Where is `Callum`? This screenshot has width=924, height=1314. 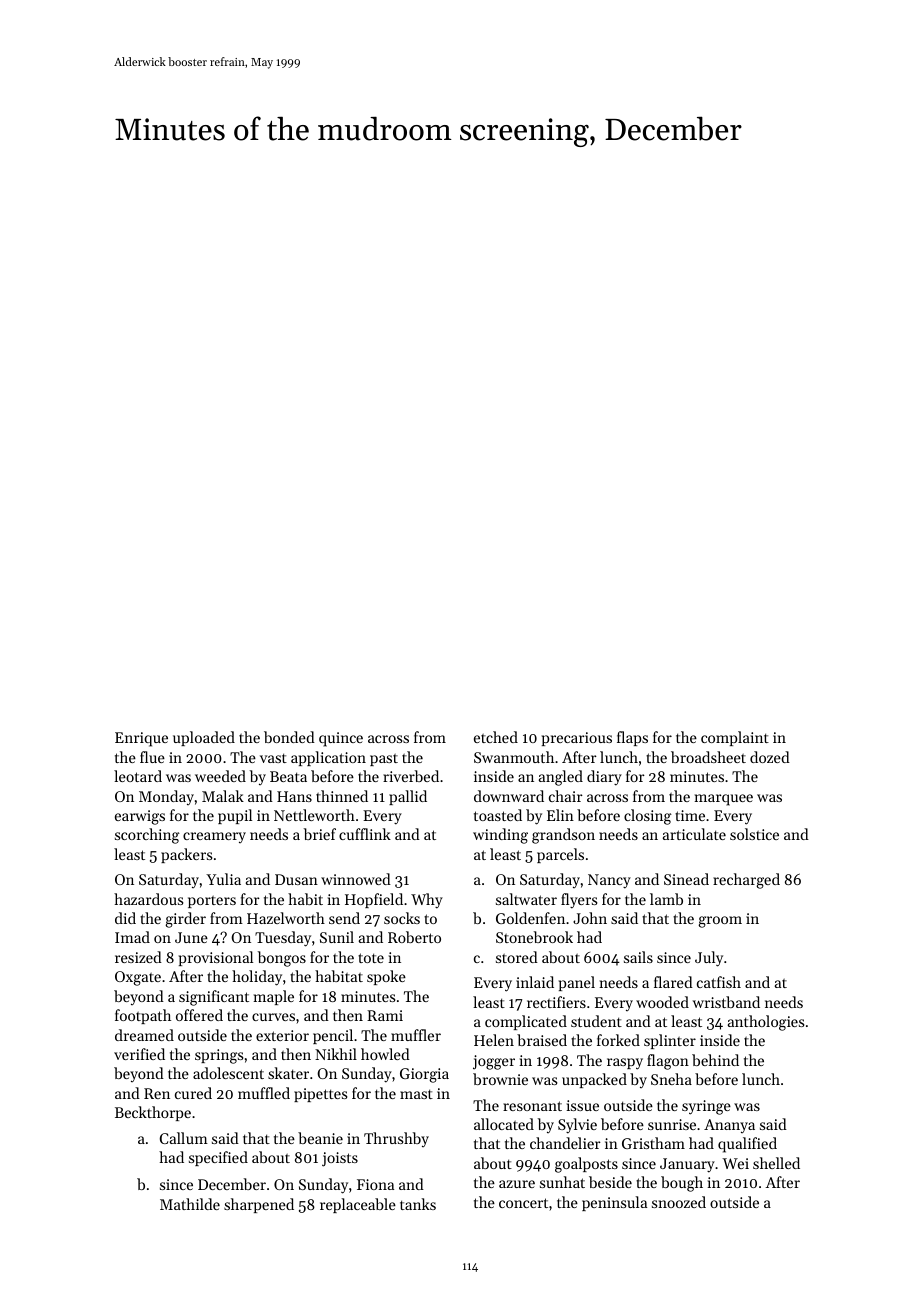
Callum is located at coordinates (184, 1138).
